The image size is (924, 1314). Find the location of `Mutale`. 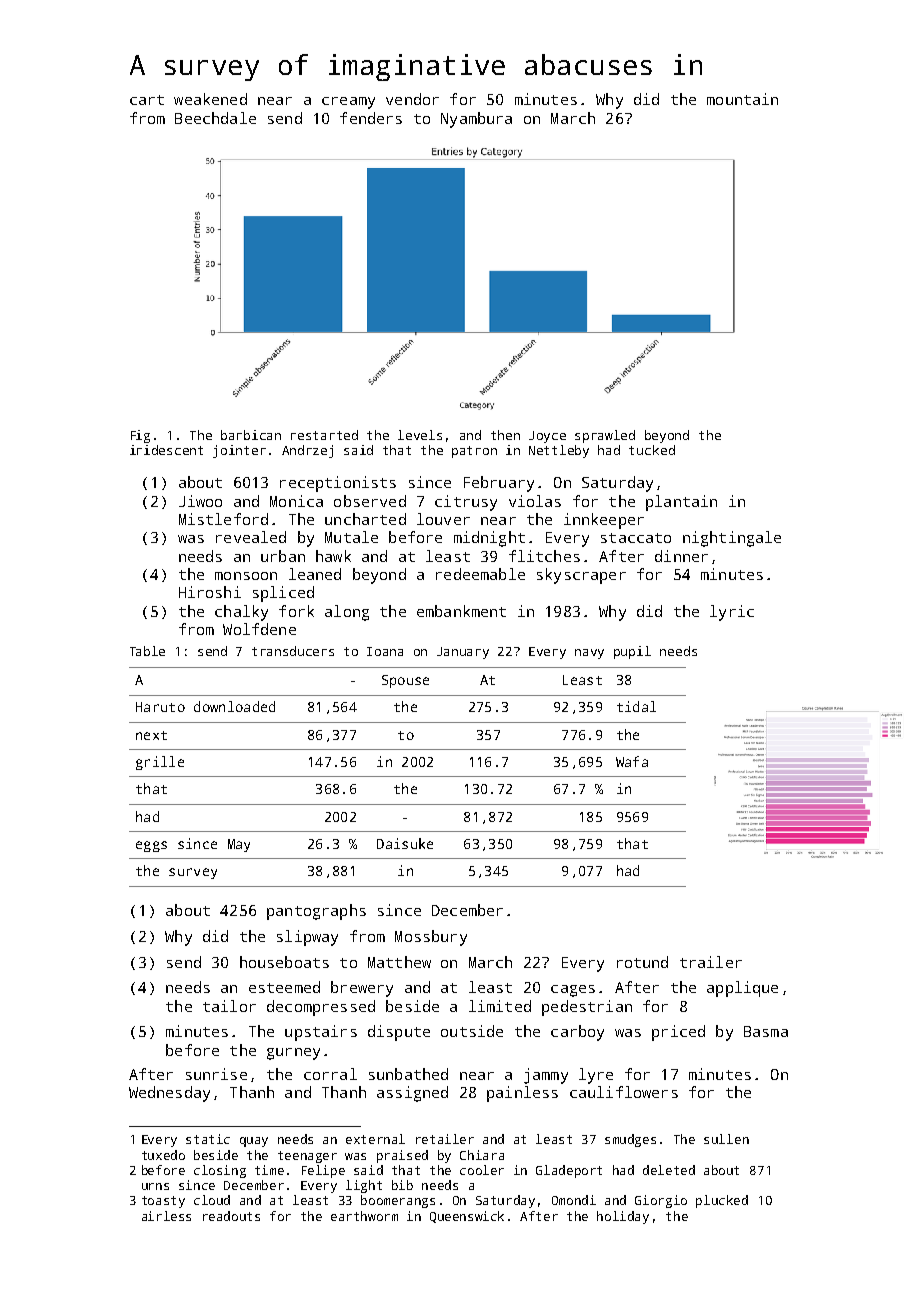

Mutale is located at coordinates (351, 537).
